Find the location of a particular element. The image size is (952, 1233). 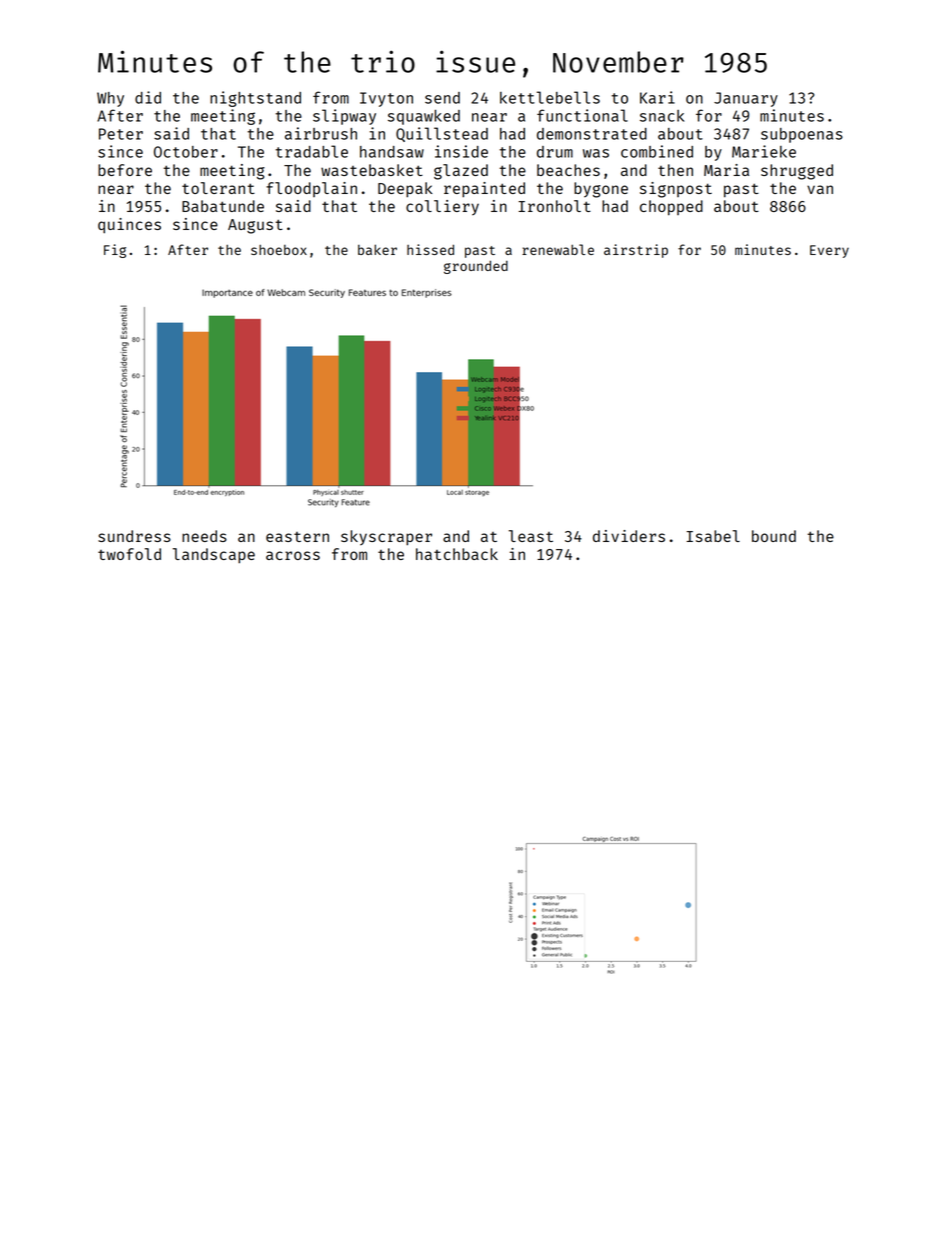

needs is located at coordinates (204, 536).
